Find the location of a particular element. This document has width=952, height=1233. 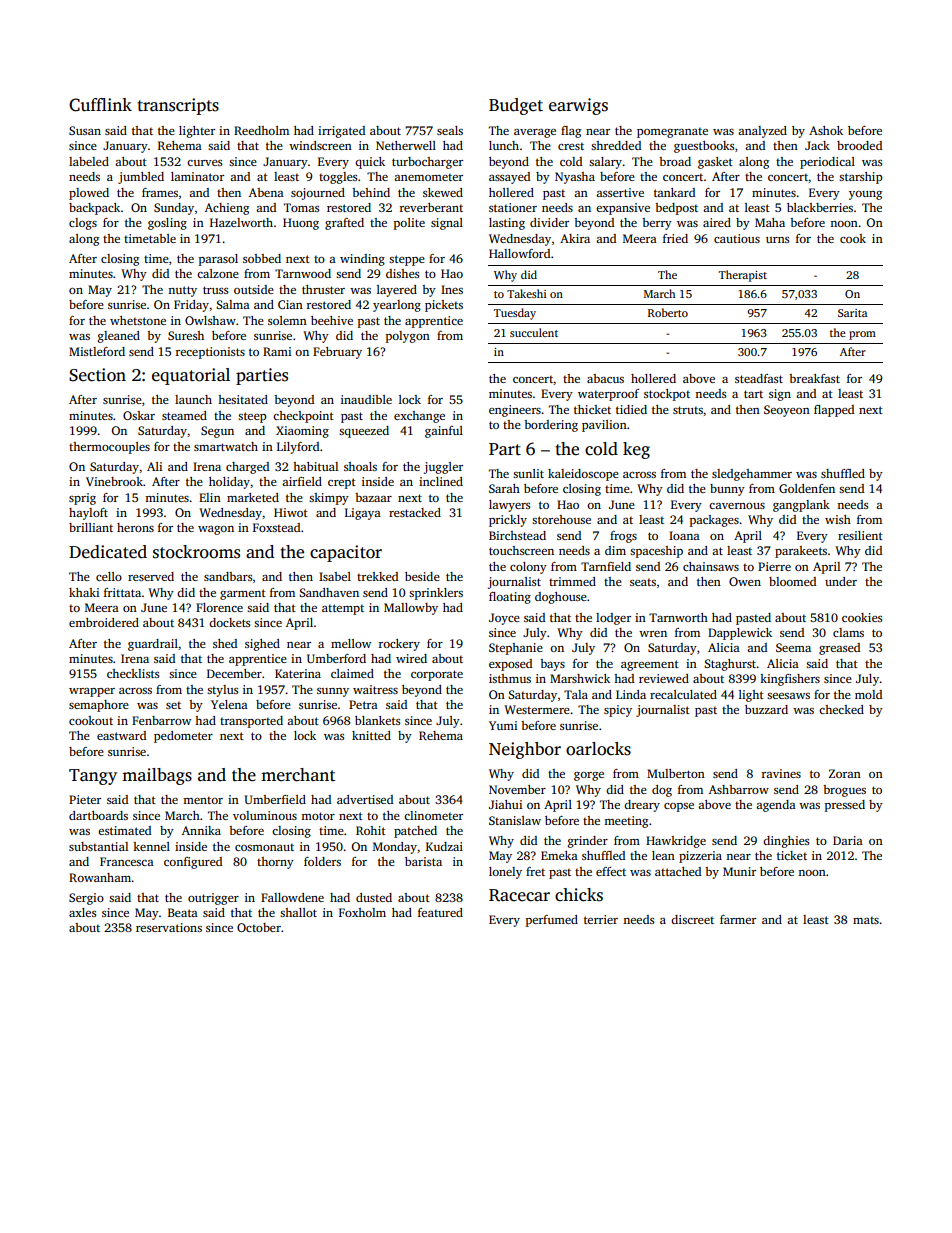

Ioana is located at coordinates (684, 535).
